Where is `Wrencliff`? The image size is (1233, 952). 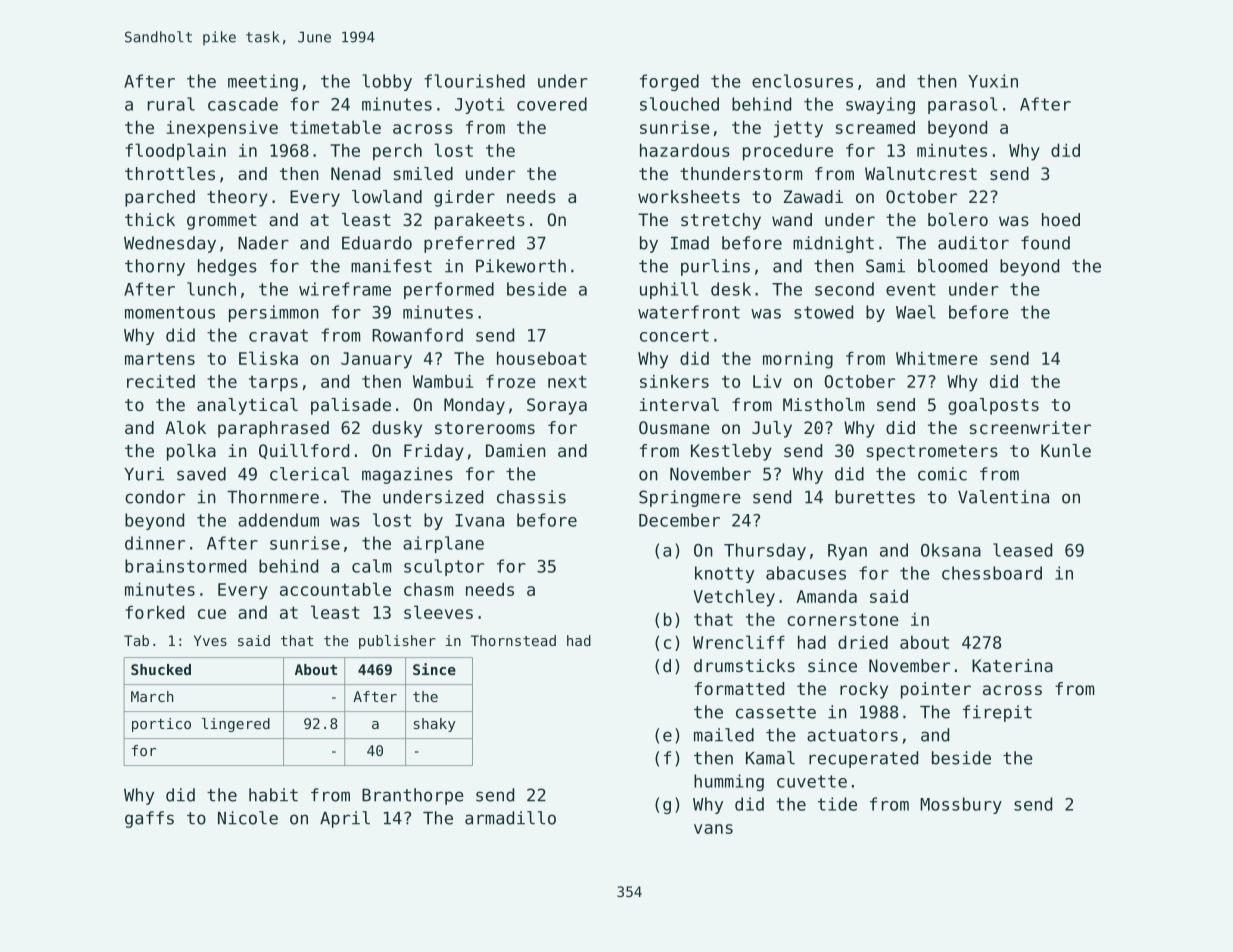
Wrencliff is located at coordinates (739, 642).
